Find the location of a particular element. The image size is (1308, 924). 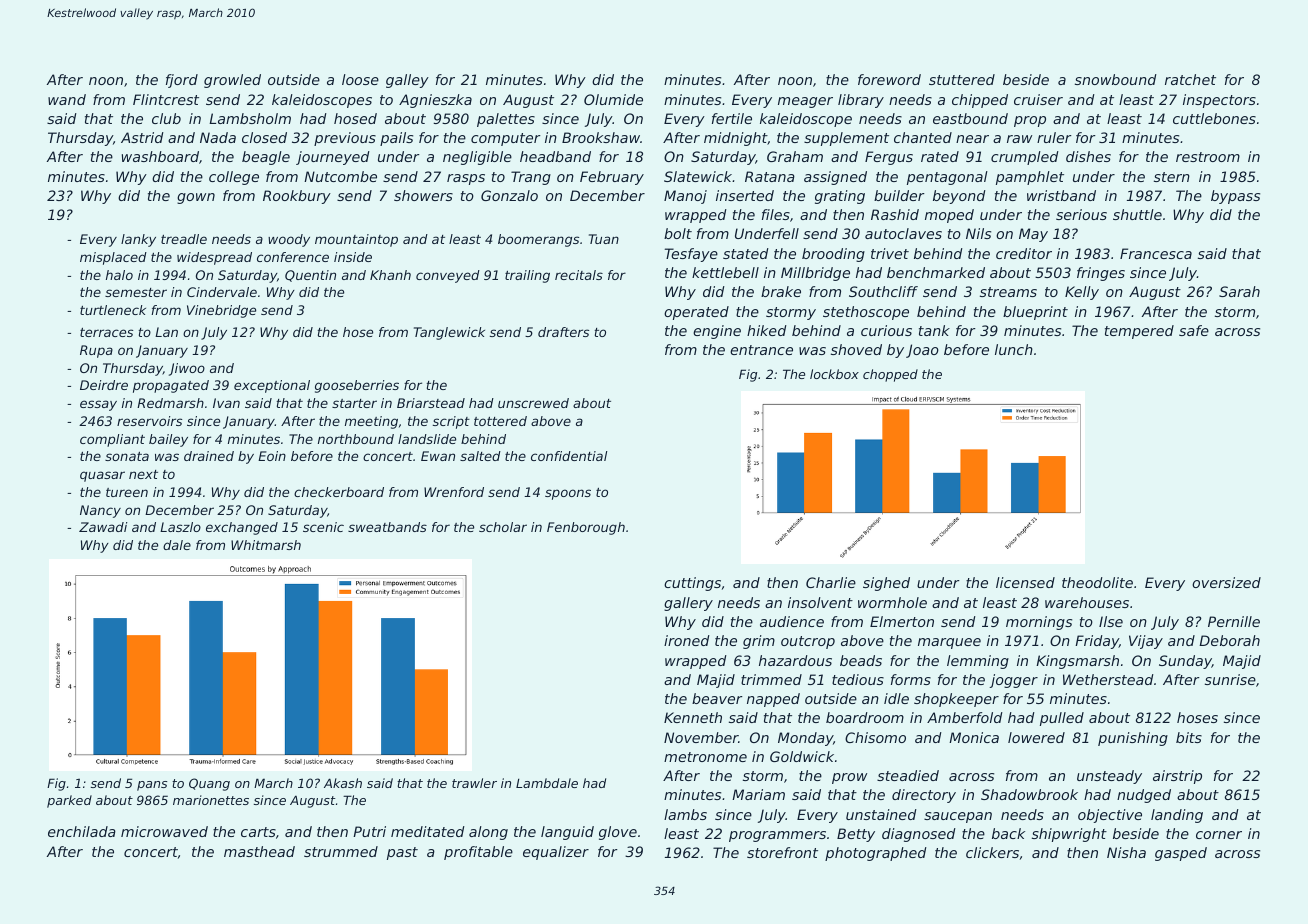

Nada is located at coordinates (218, 137).
